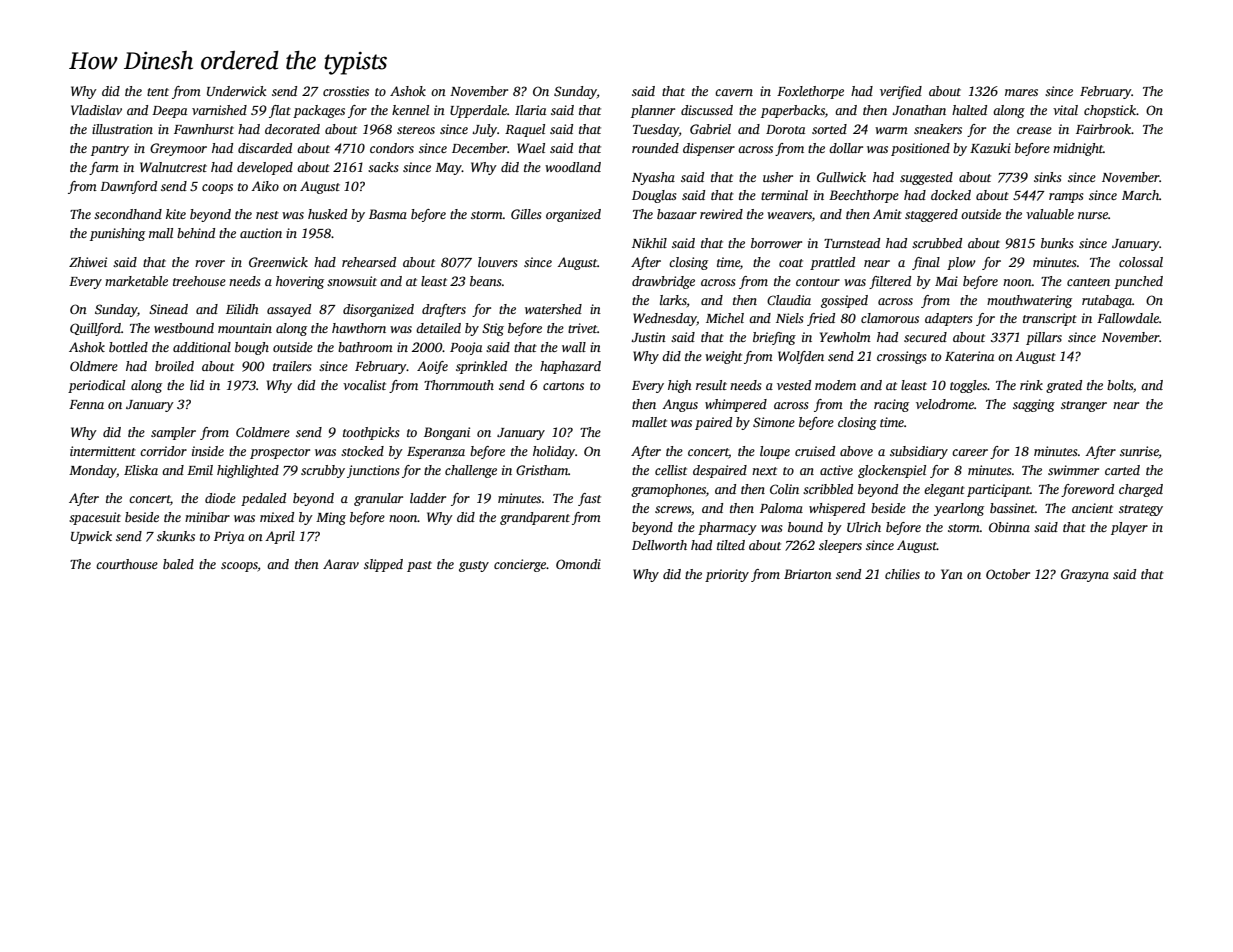  What do you see at coordinates (1129, 528) in the screenshot?
I see `player` at bounding box center [1129, 528].
